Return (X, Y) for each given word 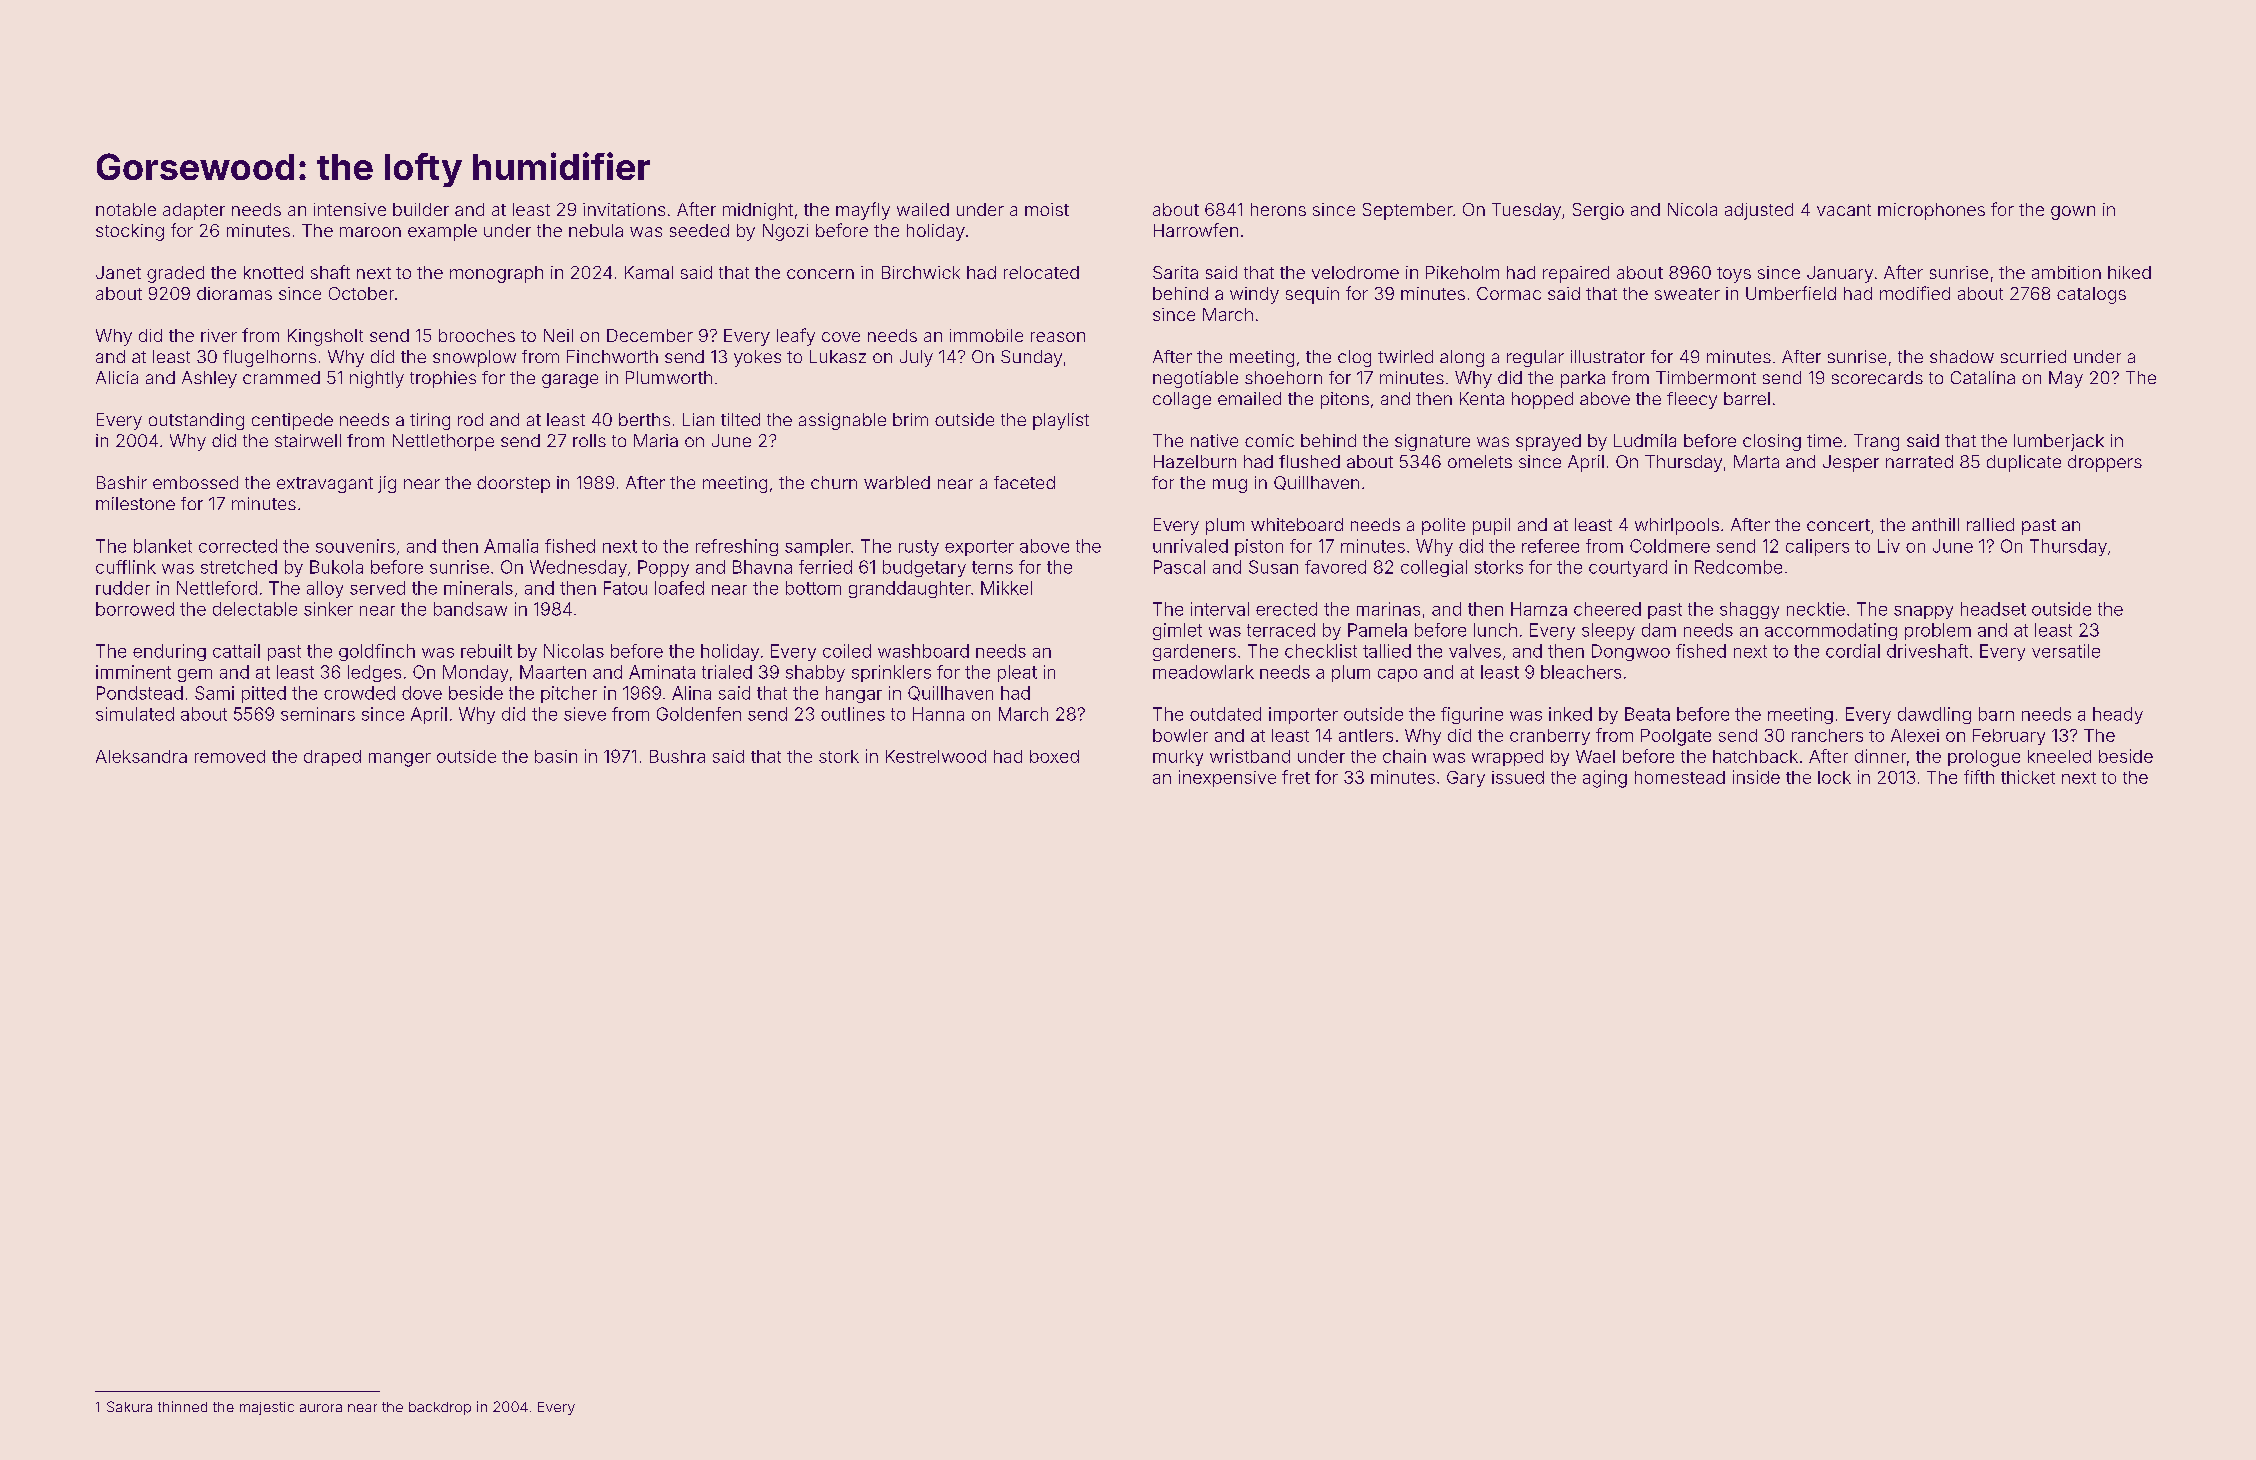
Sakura (129, 1406)
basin (556, 756)
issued (1518, 777)
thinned (182, 1406)
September (1408, 211)
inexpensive (1227, 778)
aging (1605, 779)
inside (1756, 777)
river (219, 335)
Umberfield (1791, 293)
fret (1296, 777)
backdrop (440, 1408)
